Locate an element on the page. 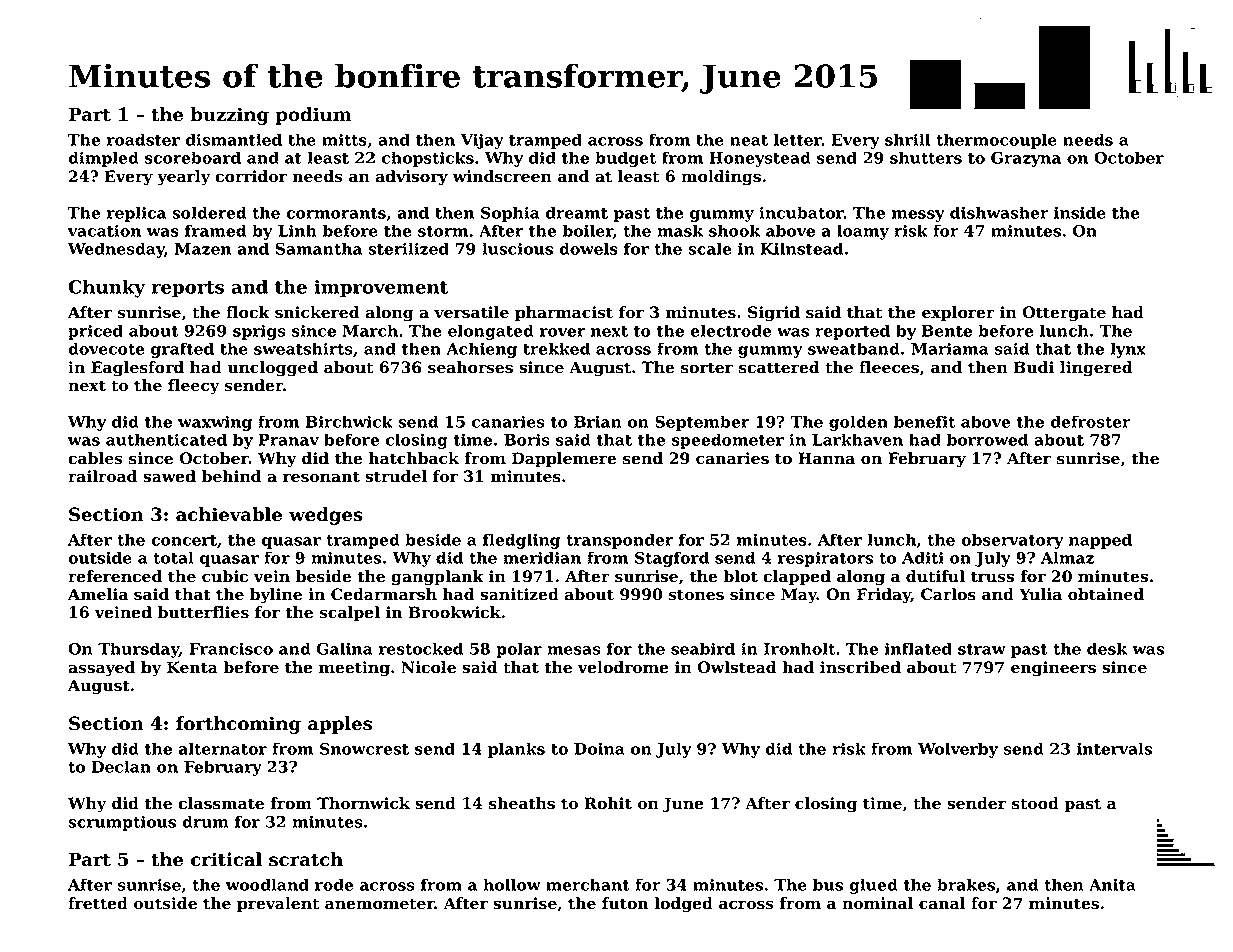 The image size is (1233, 952). buzzing is located at coordinates (229, 116).
